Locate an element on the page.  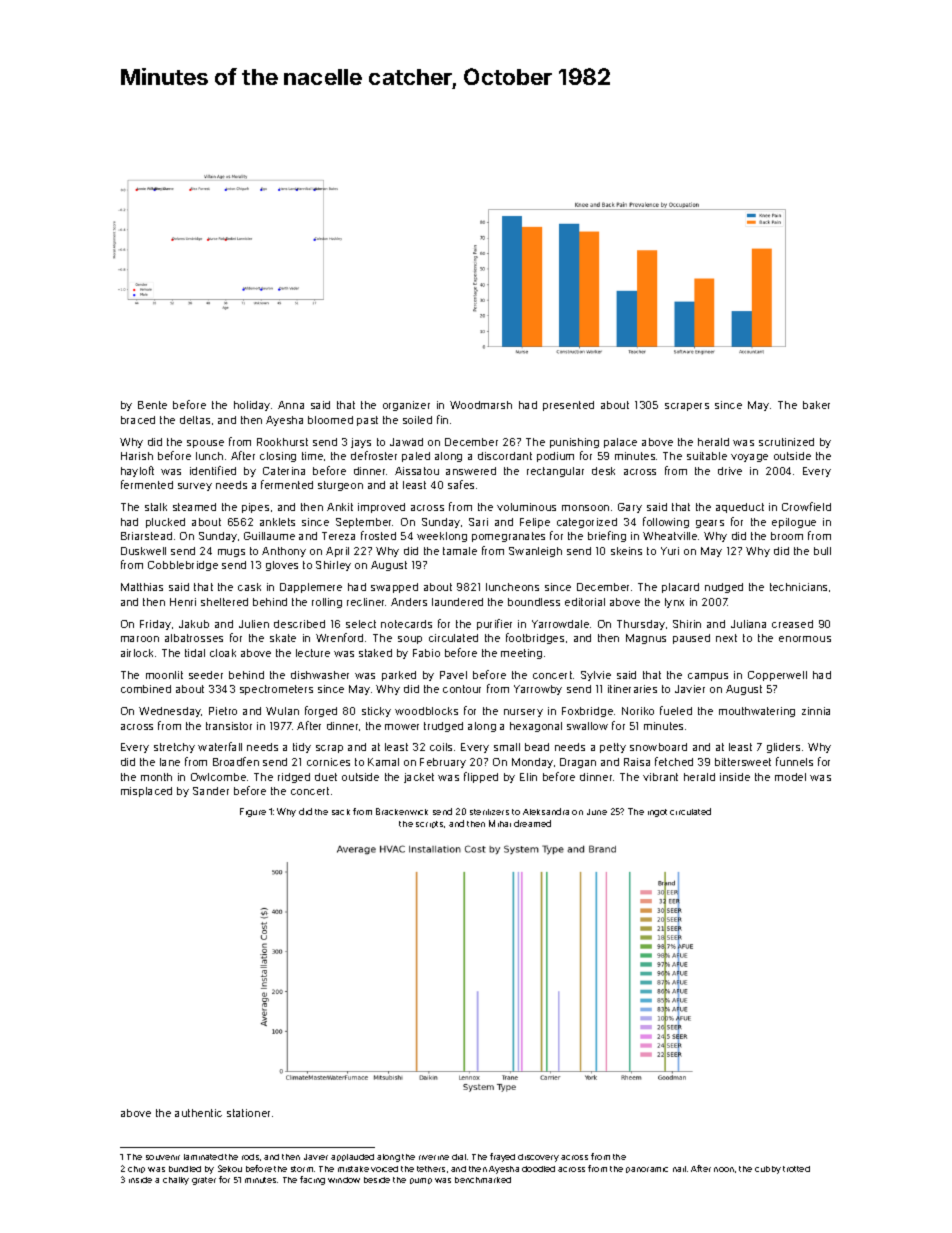
Rookhurst is located at coordinates (282, 442).
